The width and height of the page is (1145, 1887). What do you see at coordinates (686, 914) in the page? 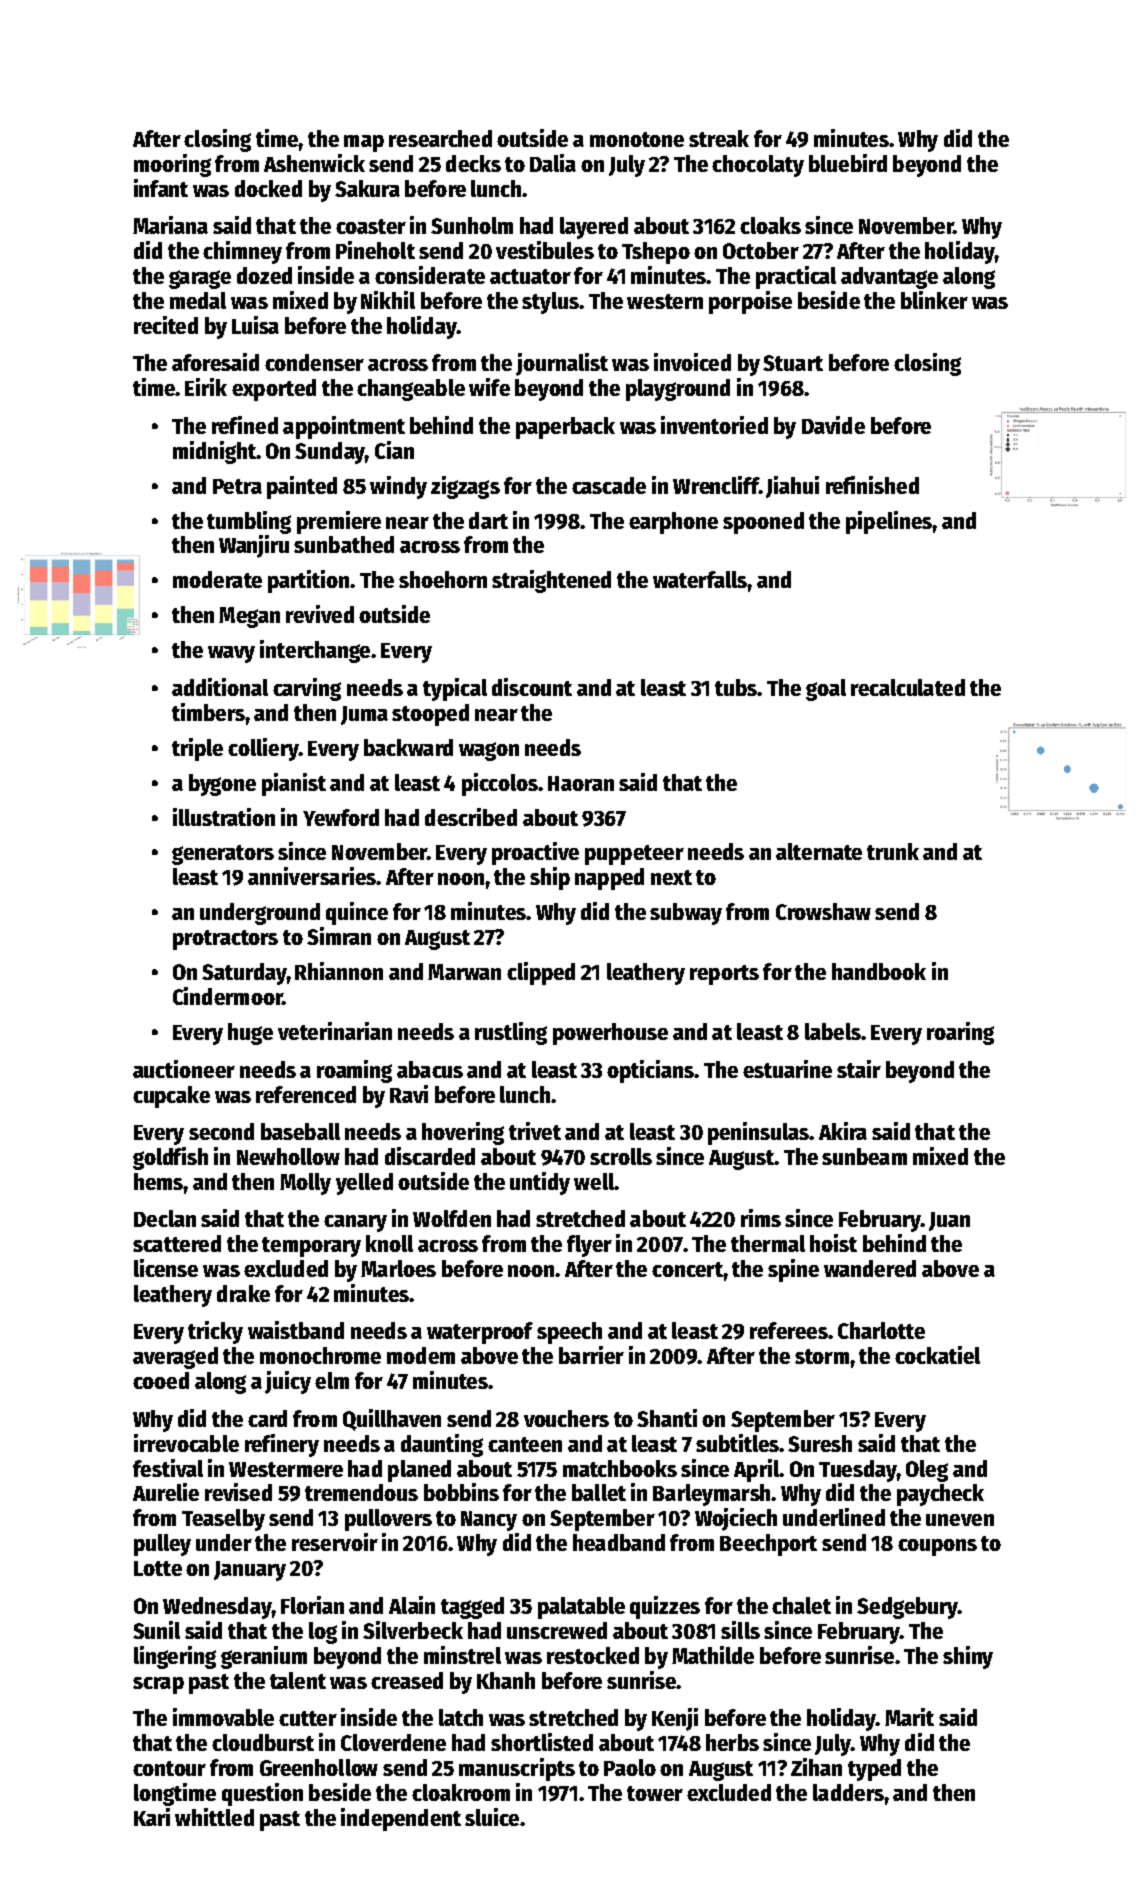
I see `subway` at bounding box center [686, 914].
